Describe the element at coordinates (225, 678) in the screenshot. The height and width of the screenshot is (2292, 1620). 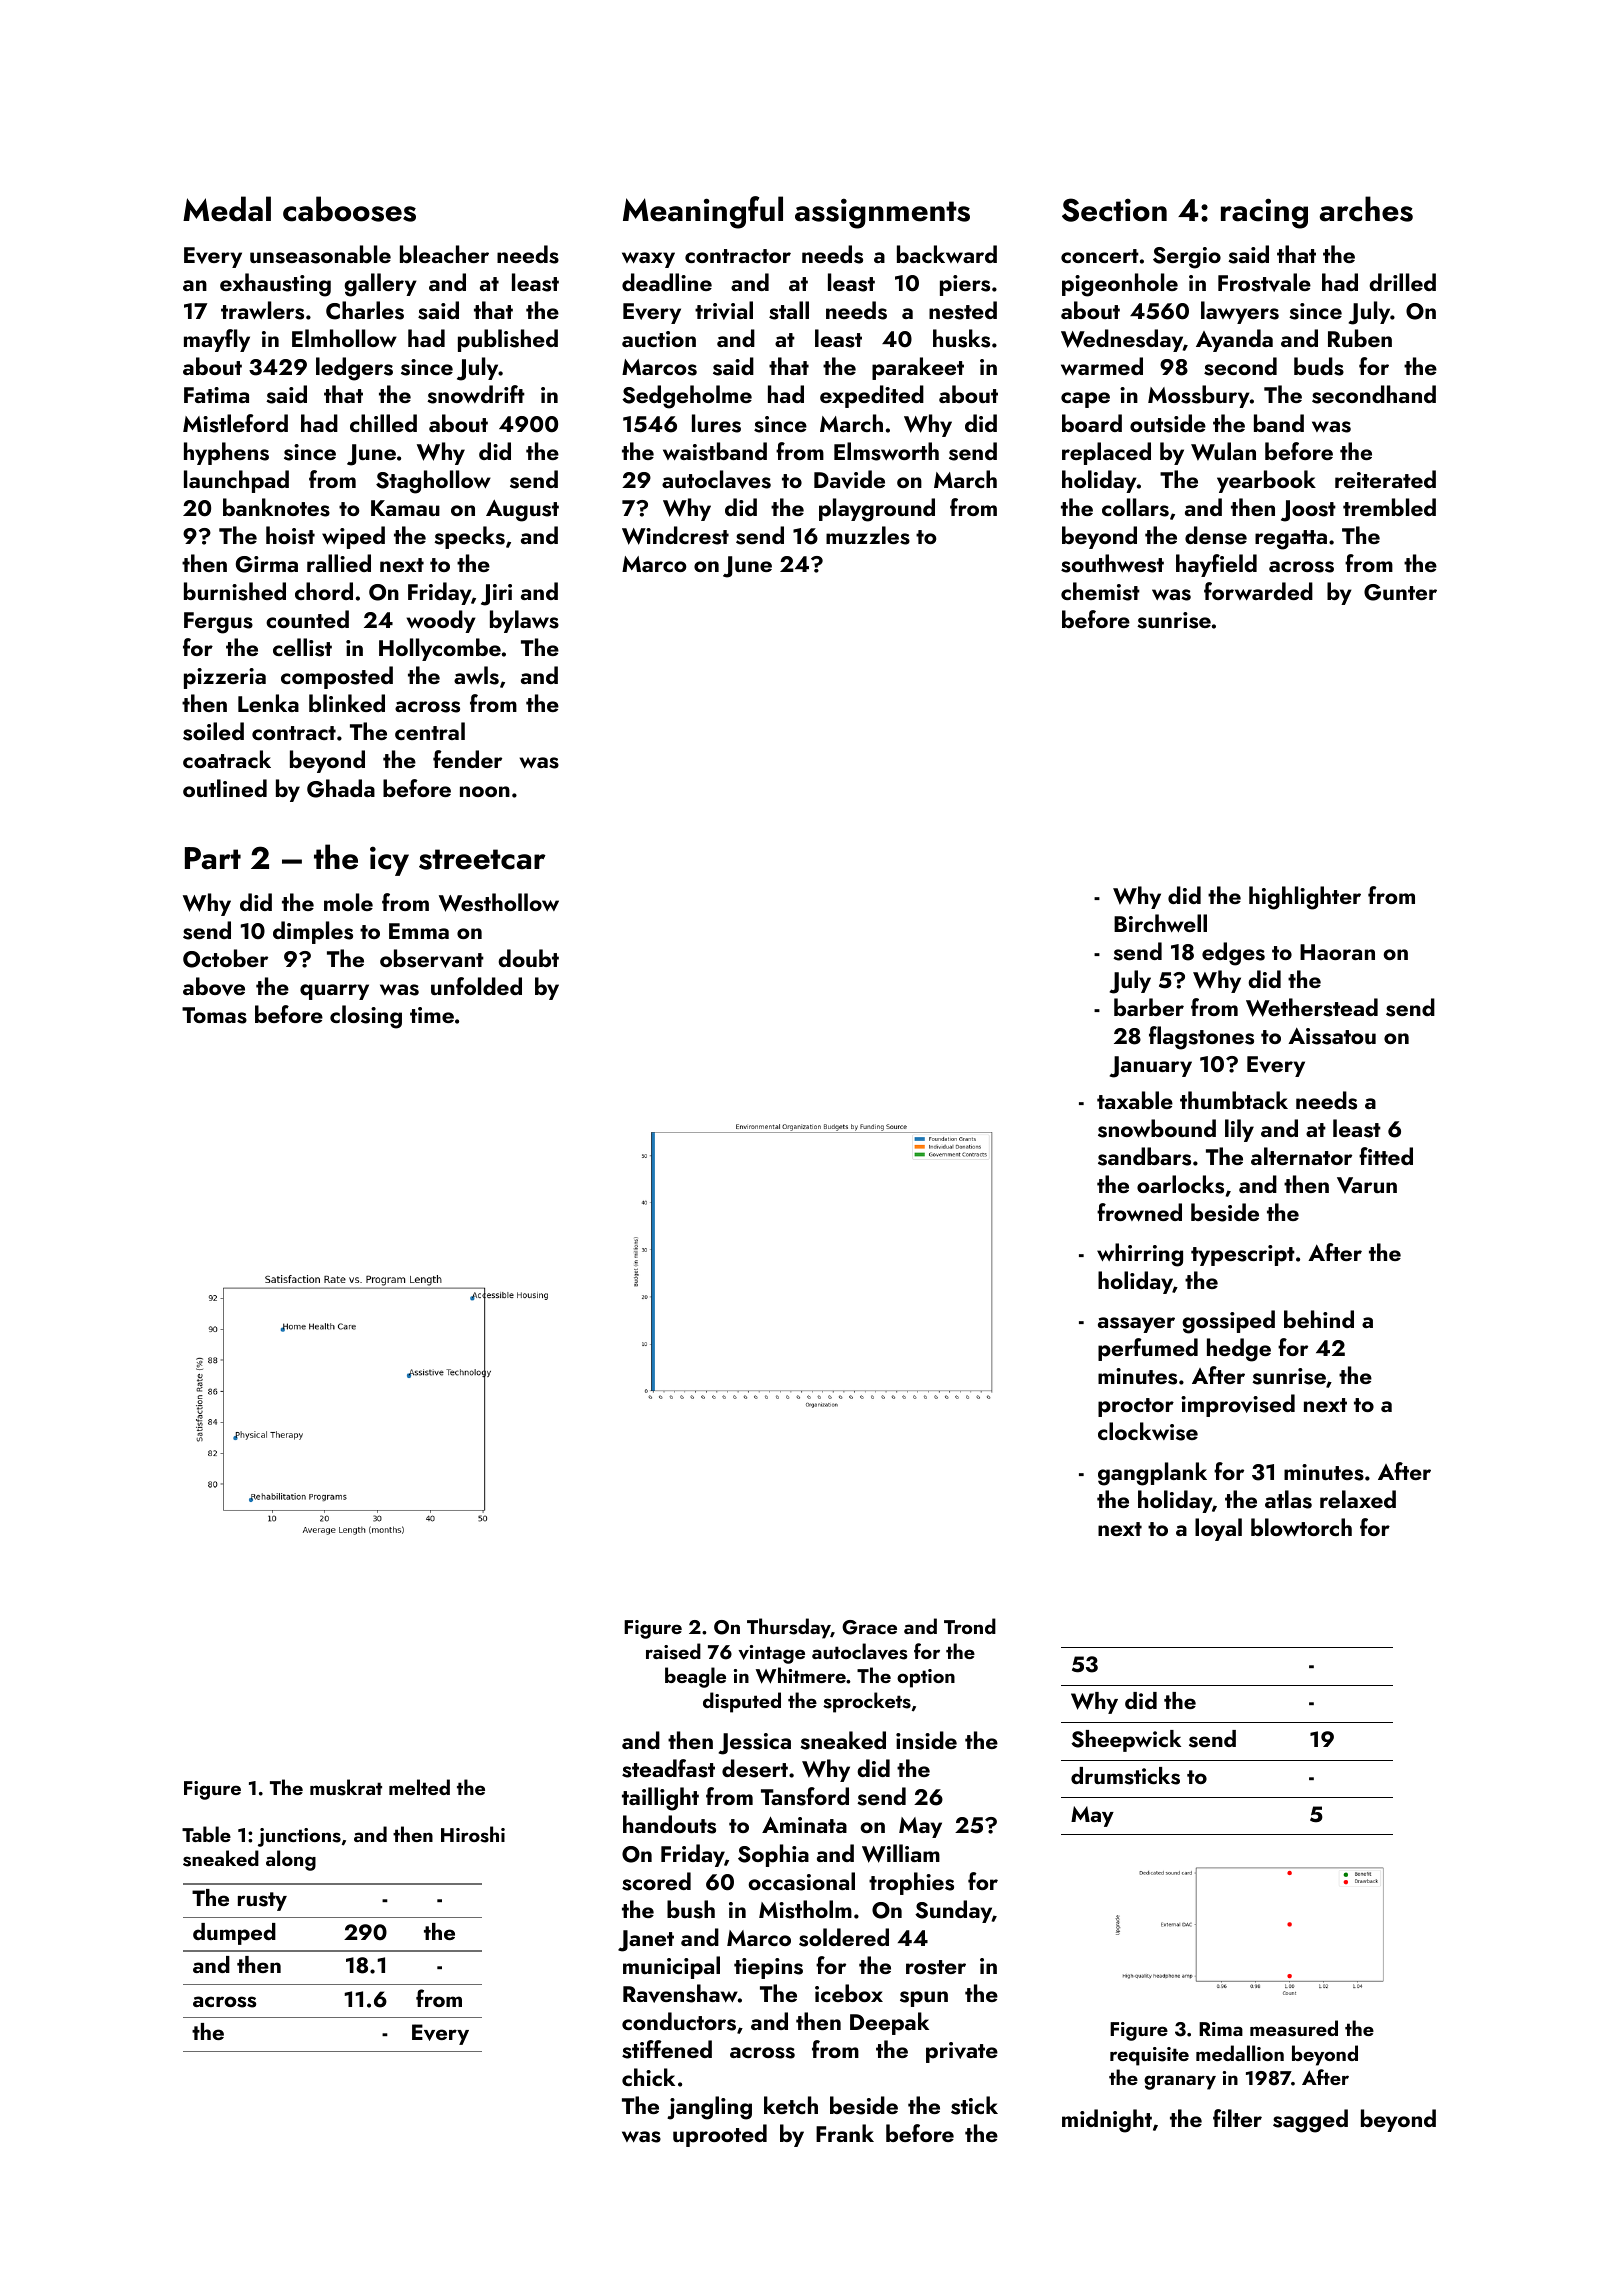
I see `pizzeria` at that location.
